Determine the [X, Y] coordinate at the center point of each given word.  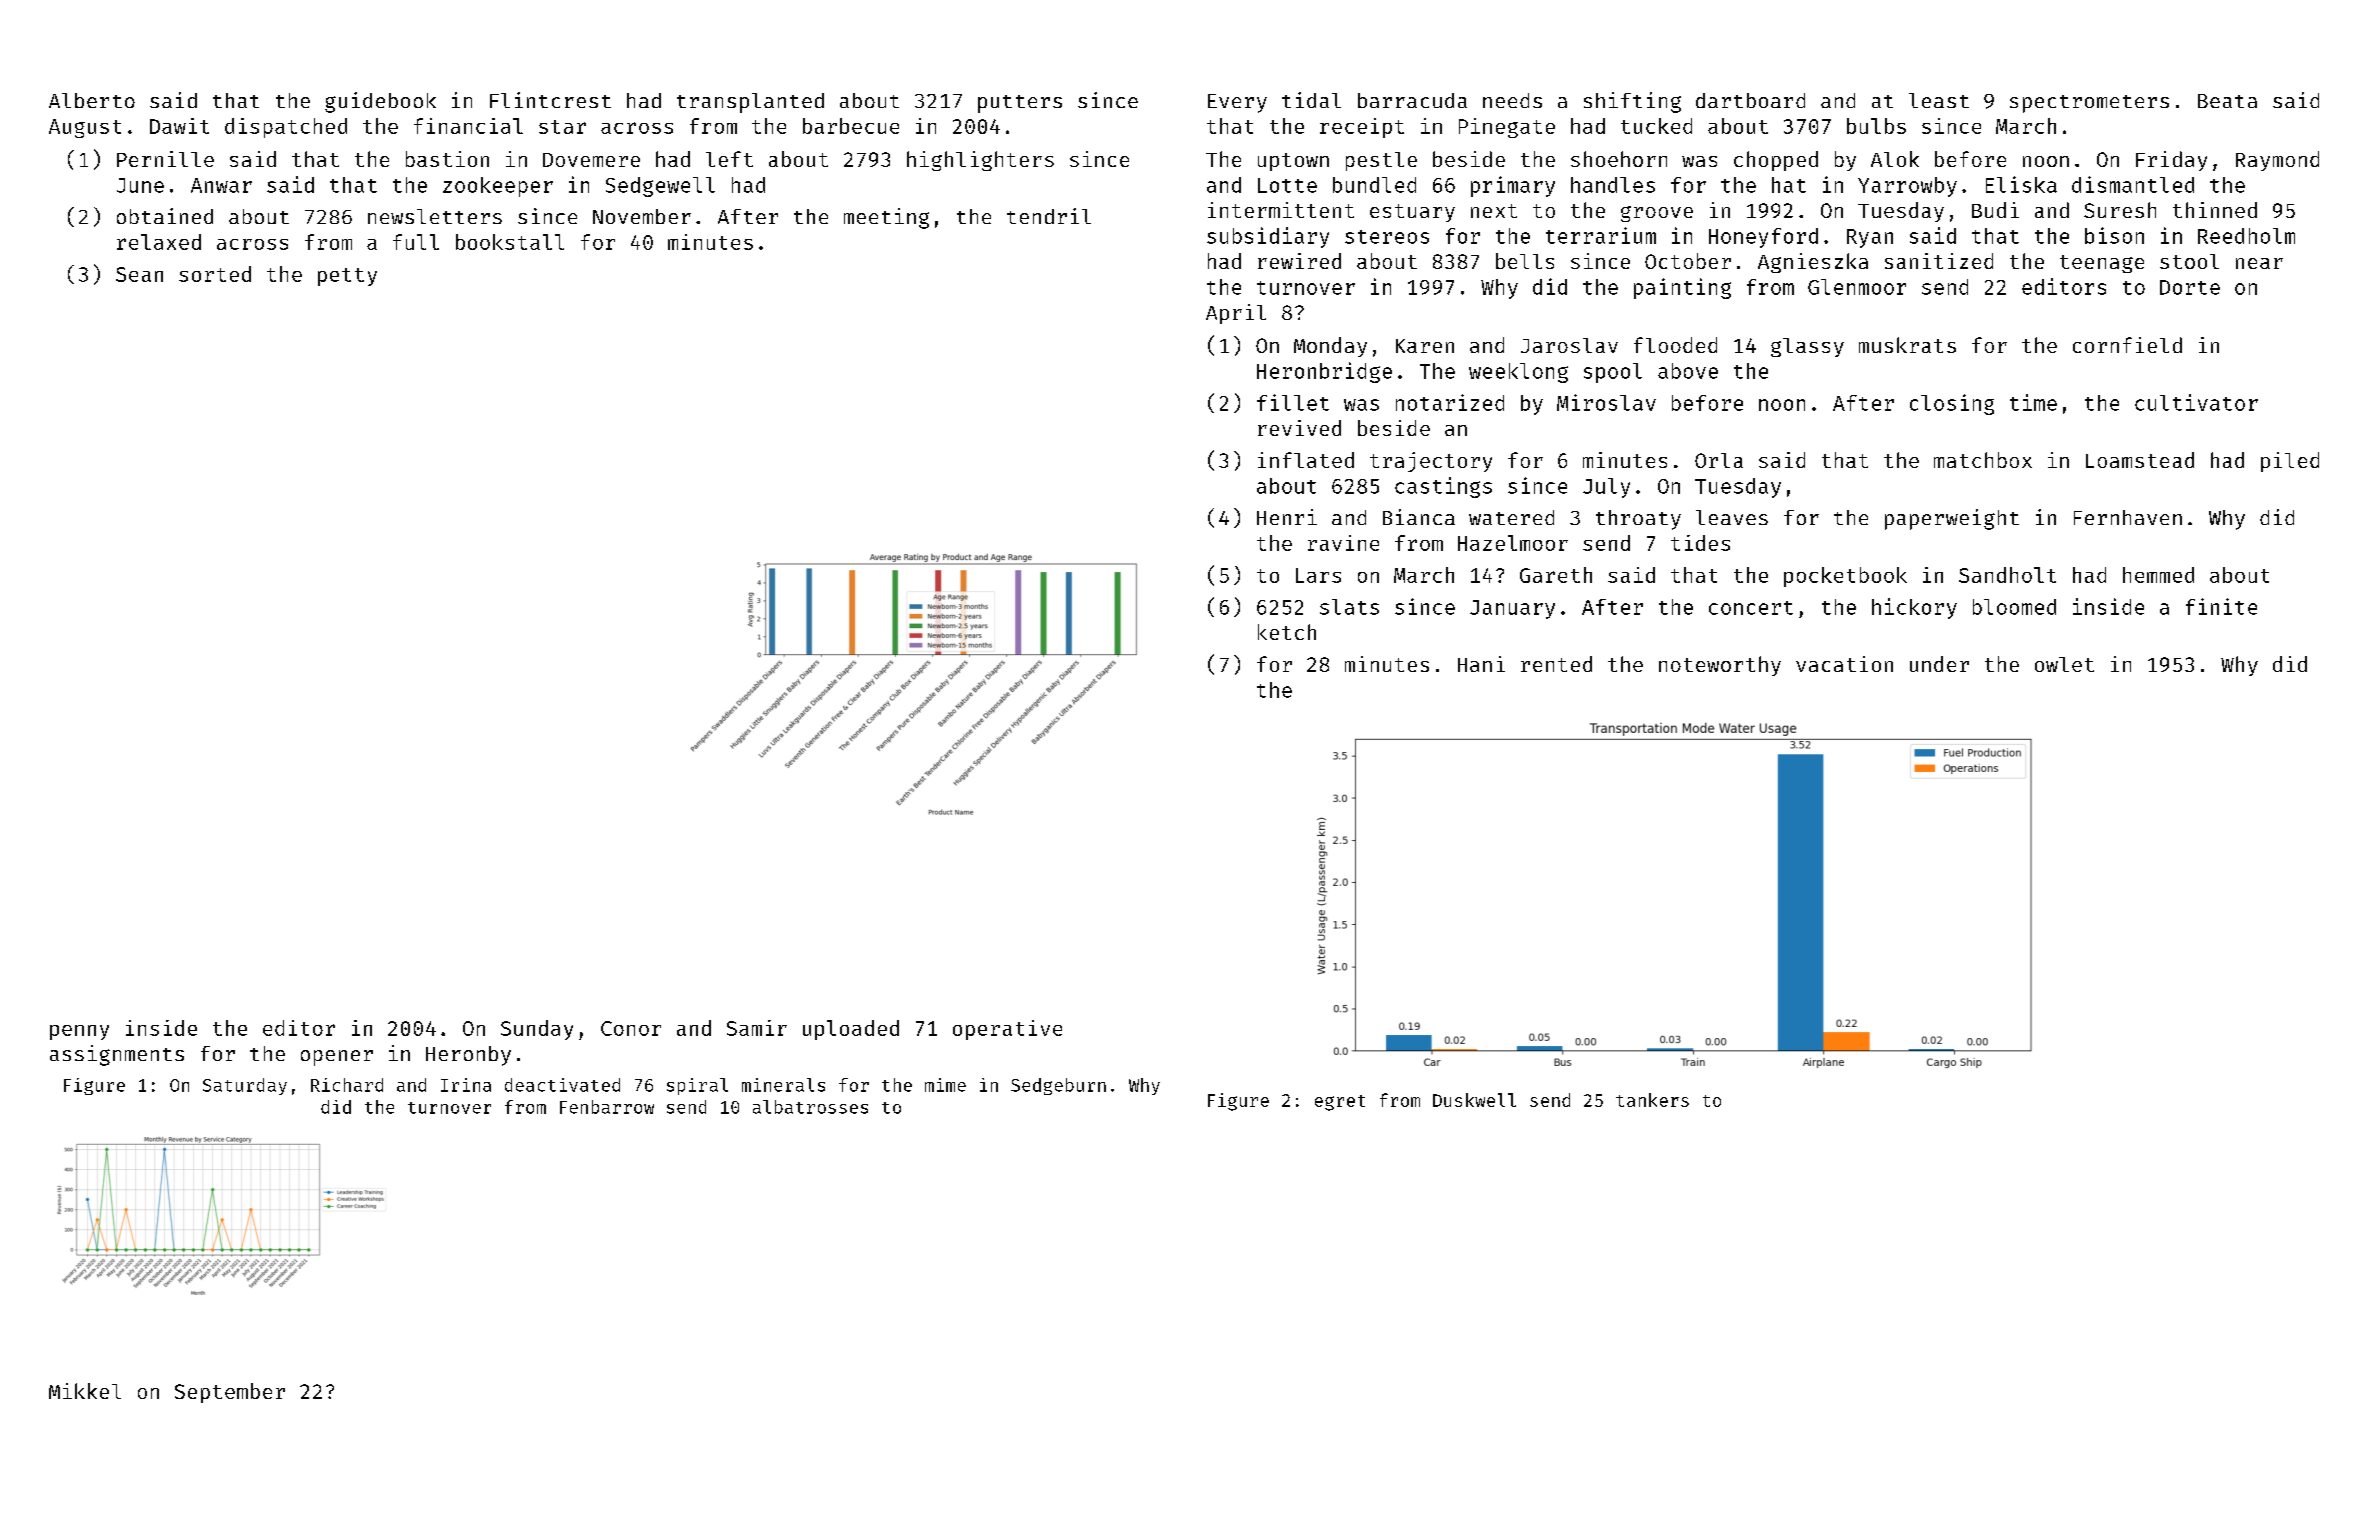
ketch [1287, 632]
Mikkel [85, 1391]
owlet [2064, 664]
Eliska [2021, 184]
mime [945, 1085]
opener [337, 1058]
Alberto [92, 100]
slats [1349, 607]
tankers [1652, 1100]
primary [1513, 186]
